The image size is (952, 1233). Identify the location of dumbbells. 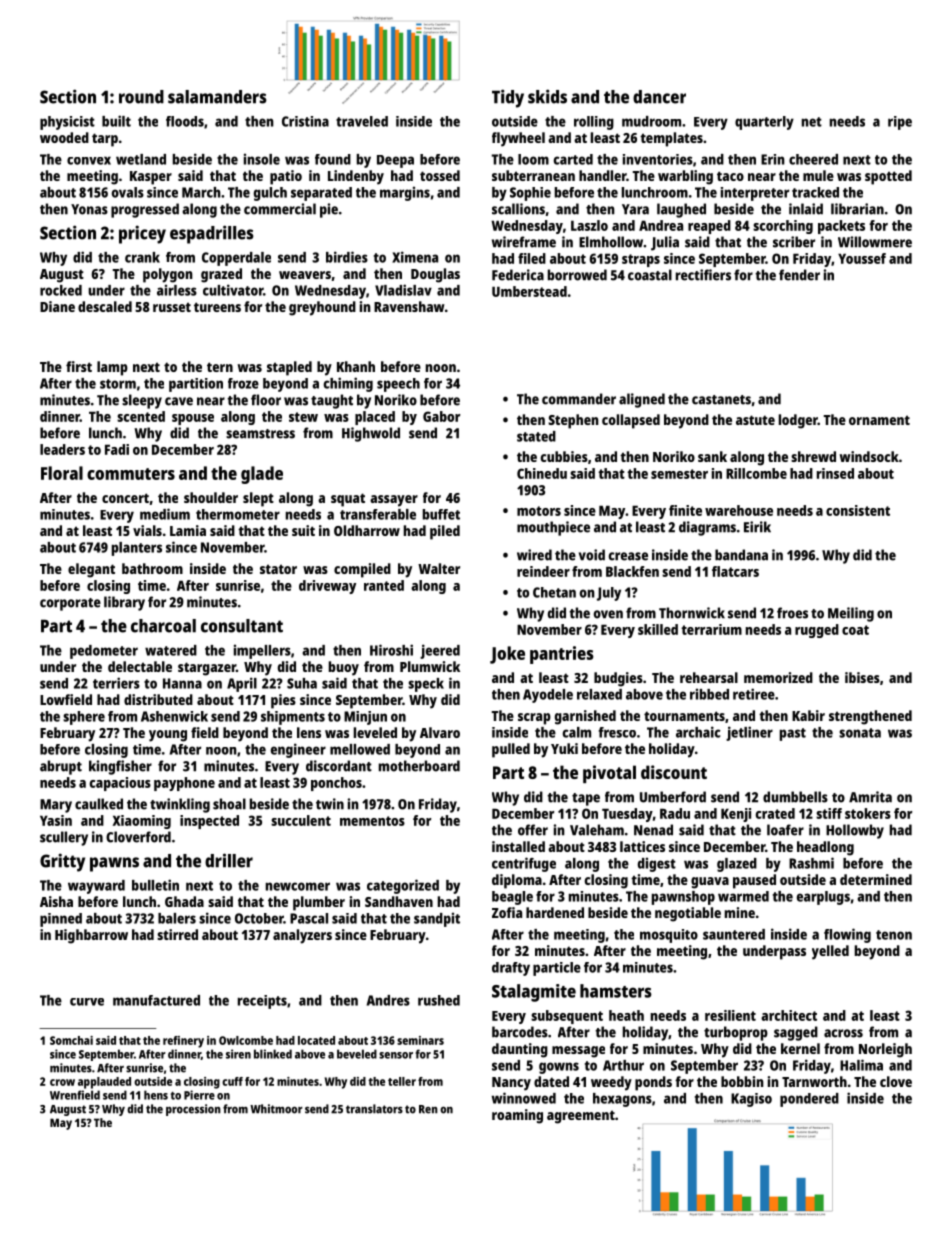
(795, 797).
